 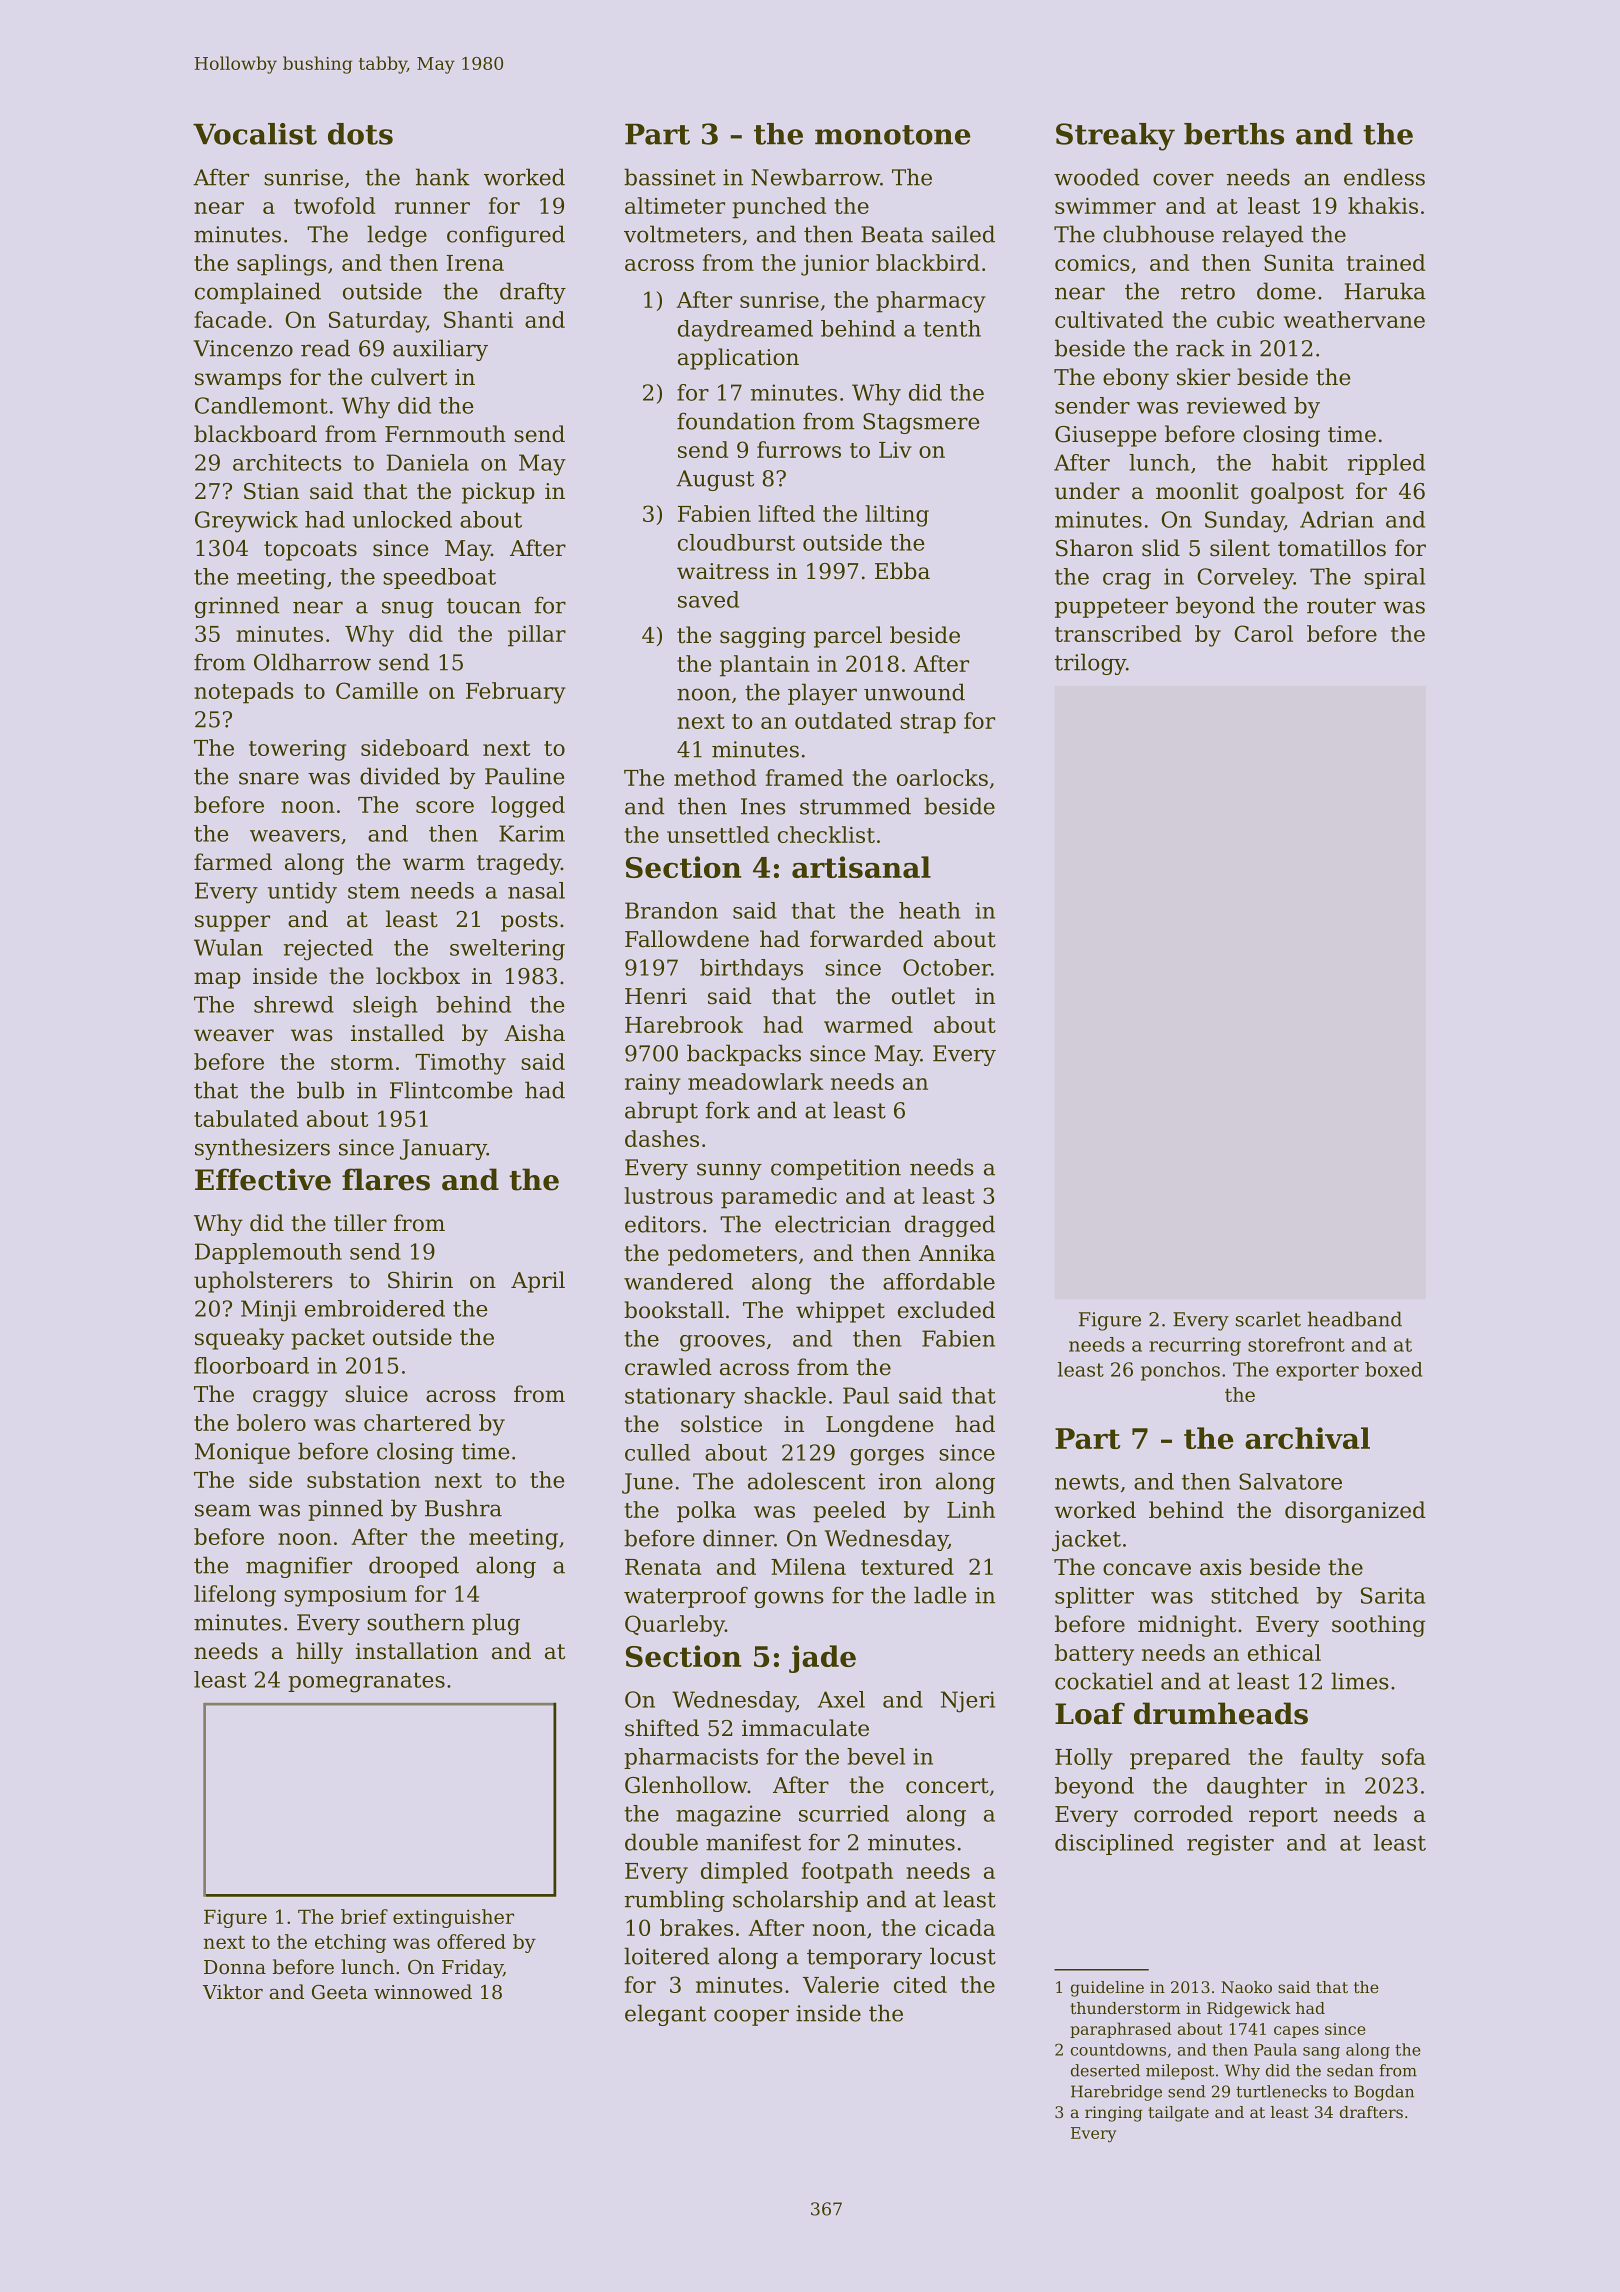 What do you see at coordinates (923, 996) in the page?
I see `outlet` at bounding box center [923, 996].
